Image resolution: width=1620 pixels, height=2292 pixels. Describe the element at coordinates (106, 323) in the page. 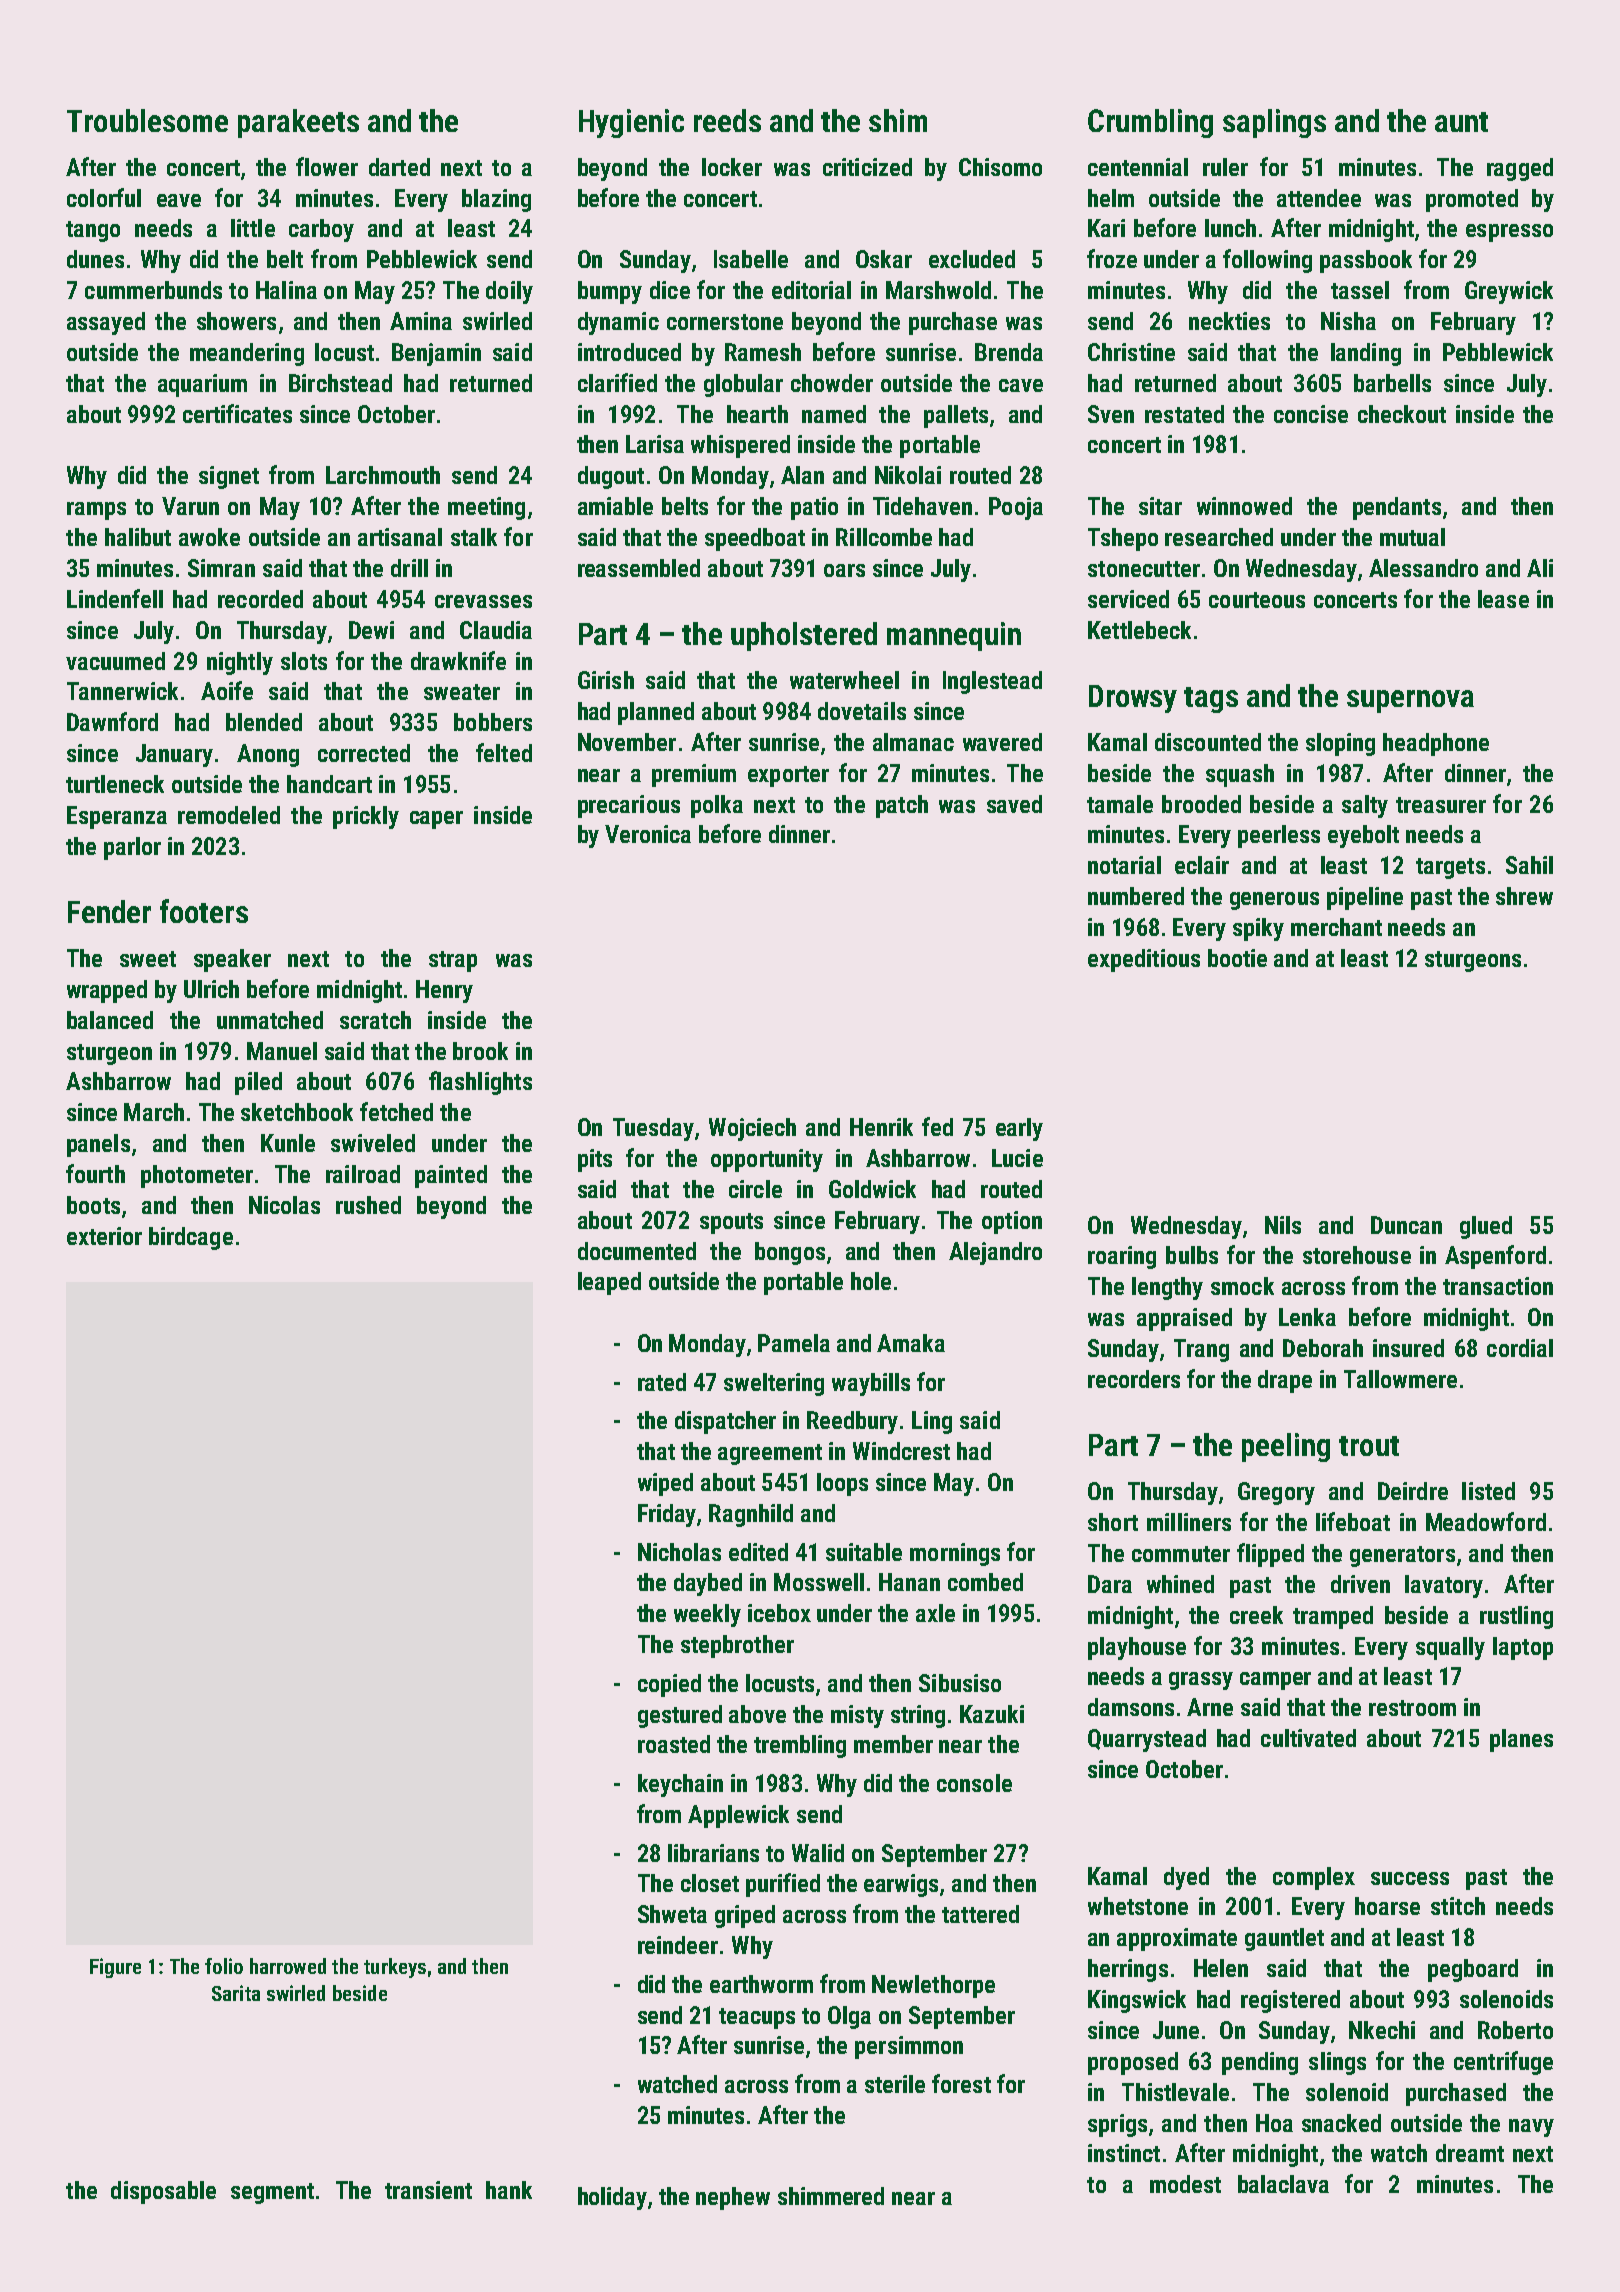

I see `assayed` at that location.
